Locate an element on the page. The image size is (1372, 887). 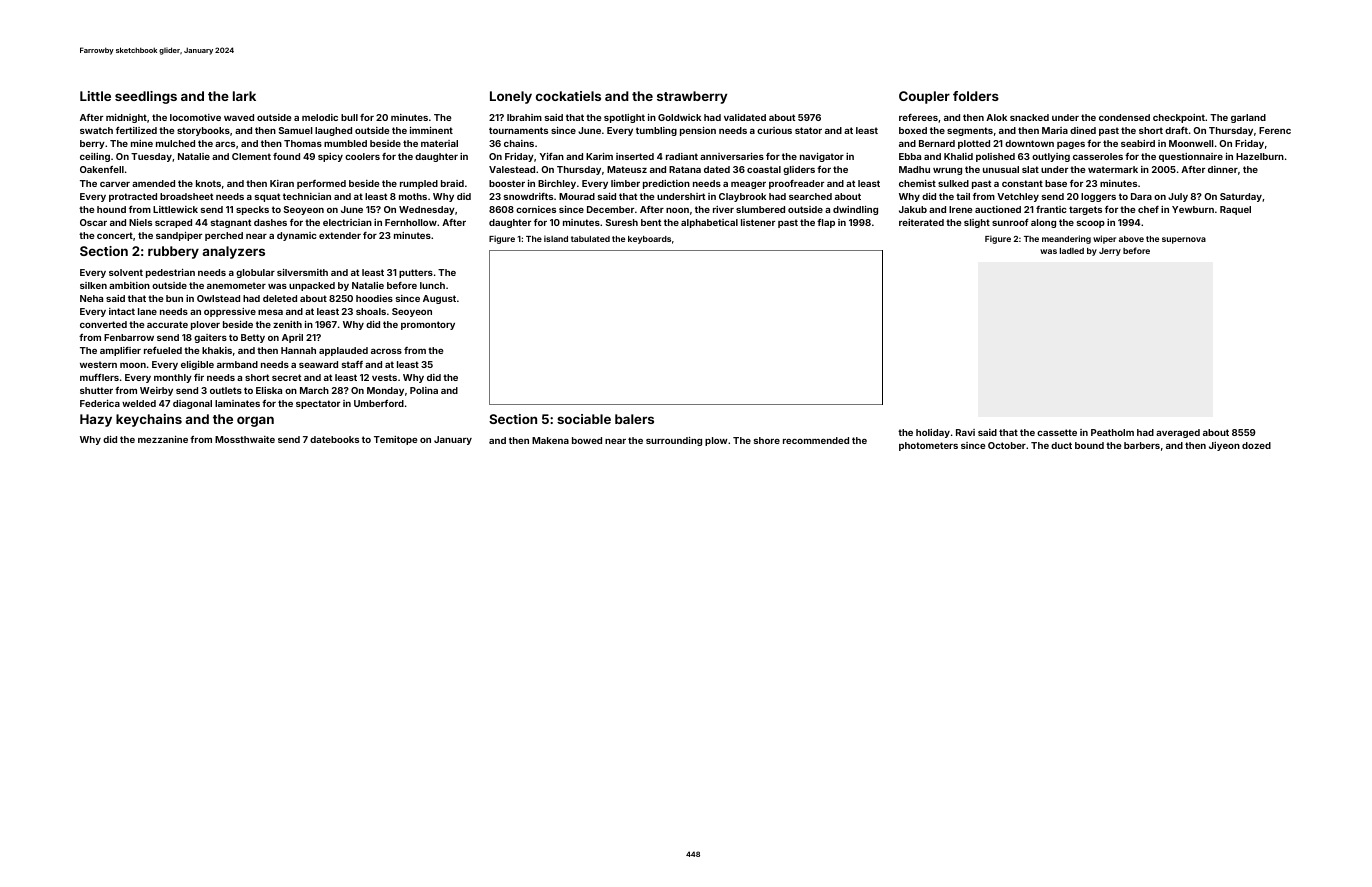
accurate is located at coordinates (167, 324).
